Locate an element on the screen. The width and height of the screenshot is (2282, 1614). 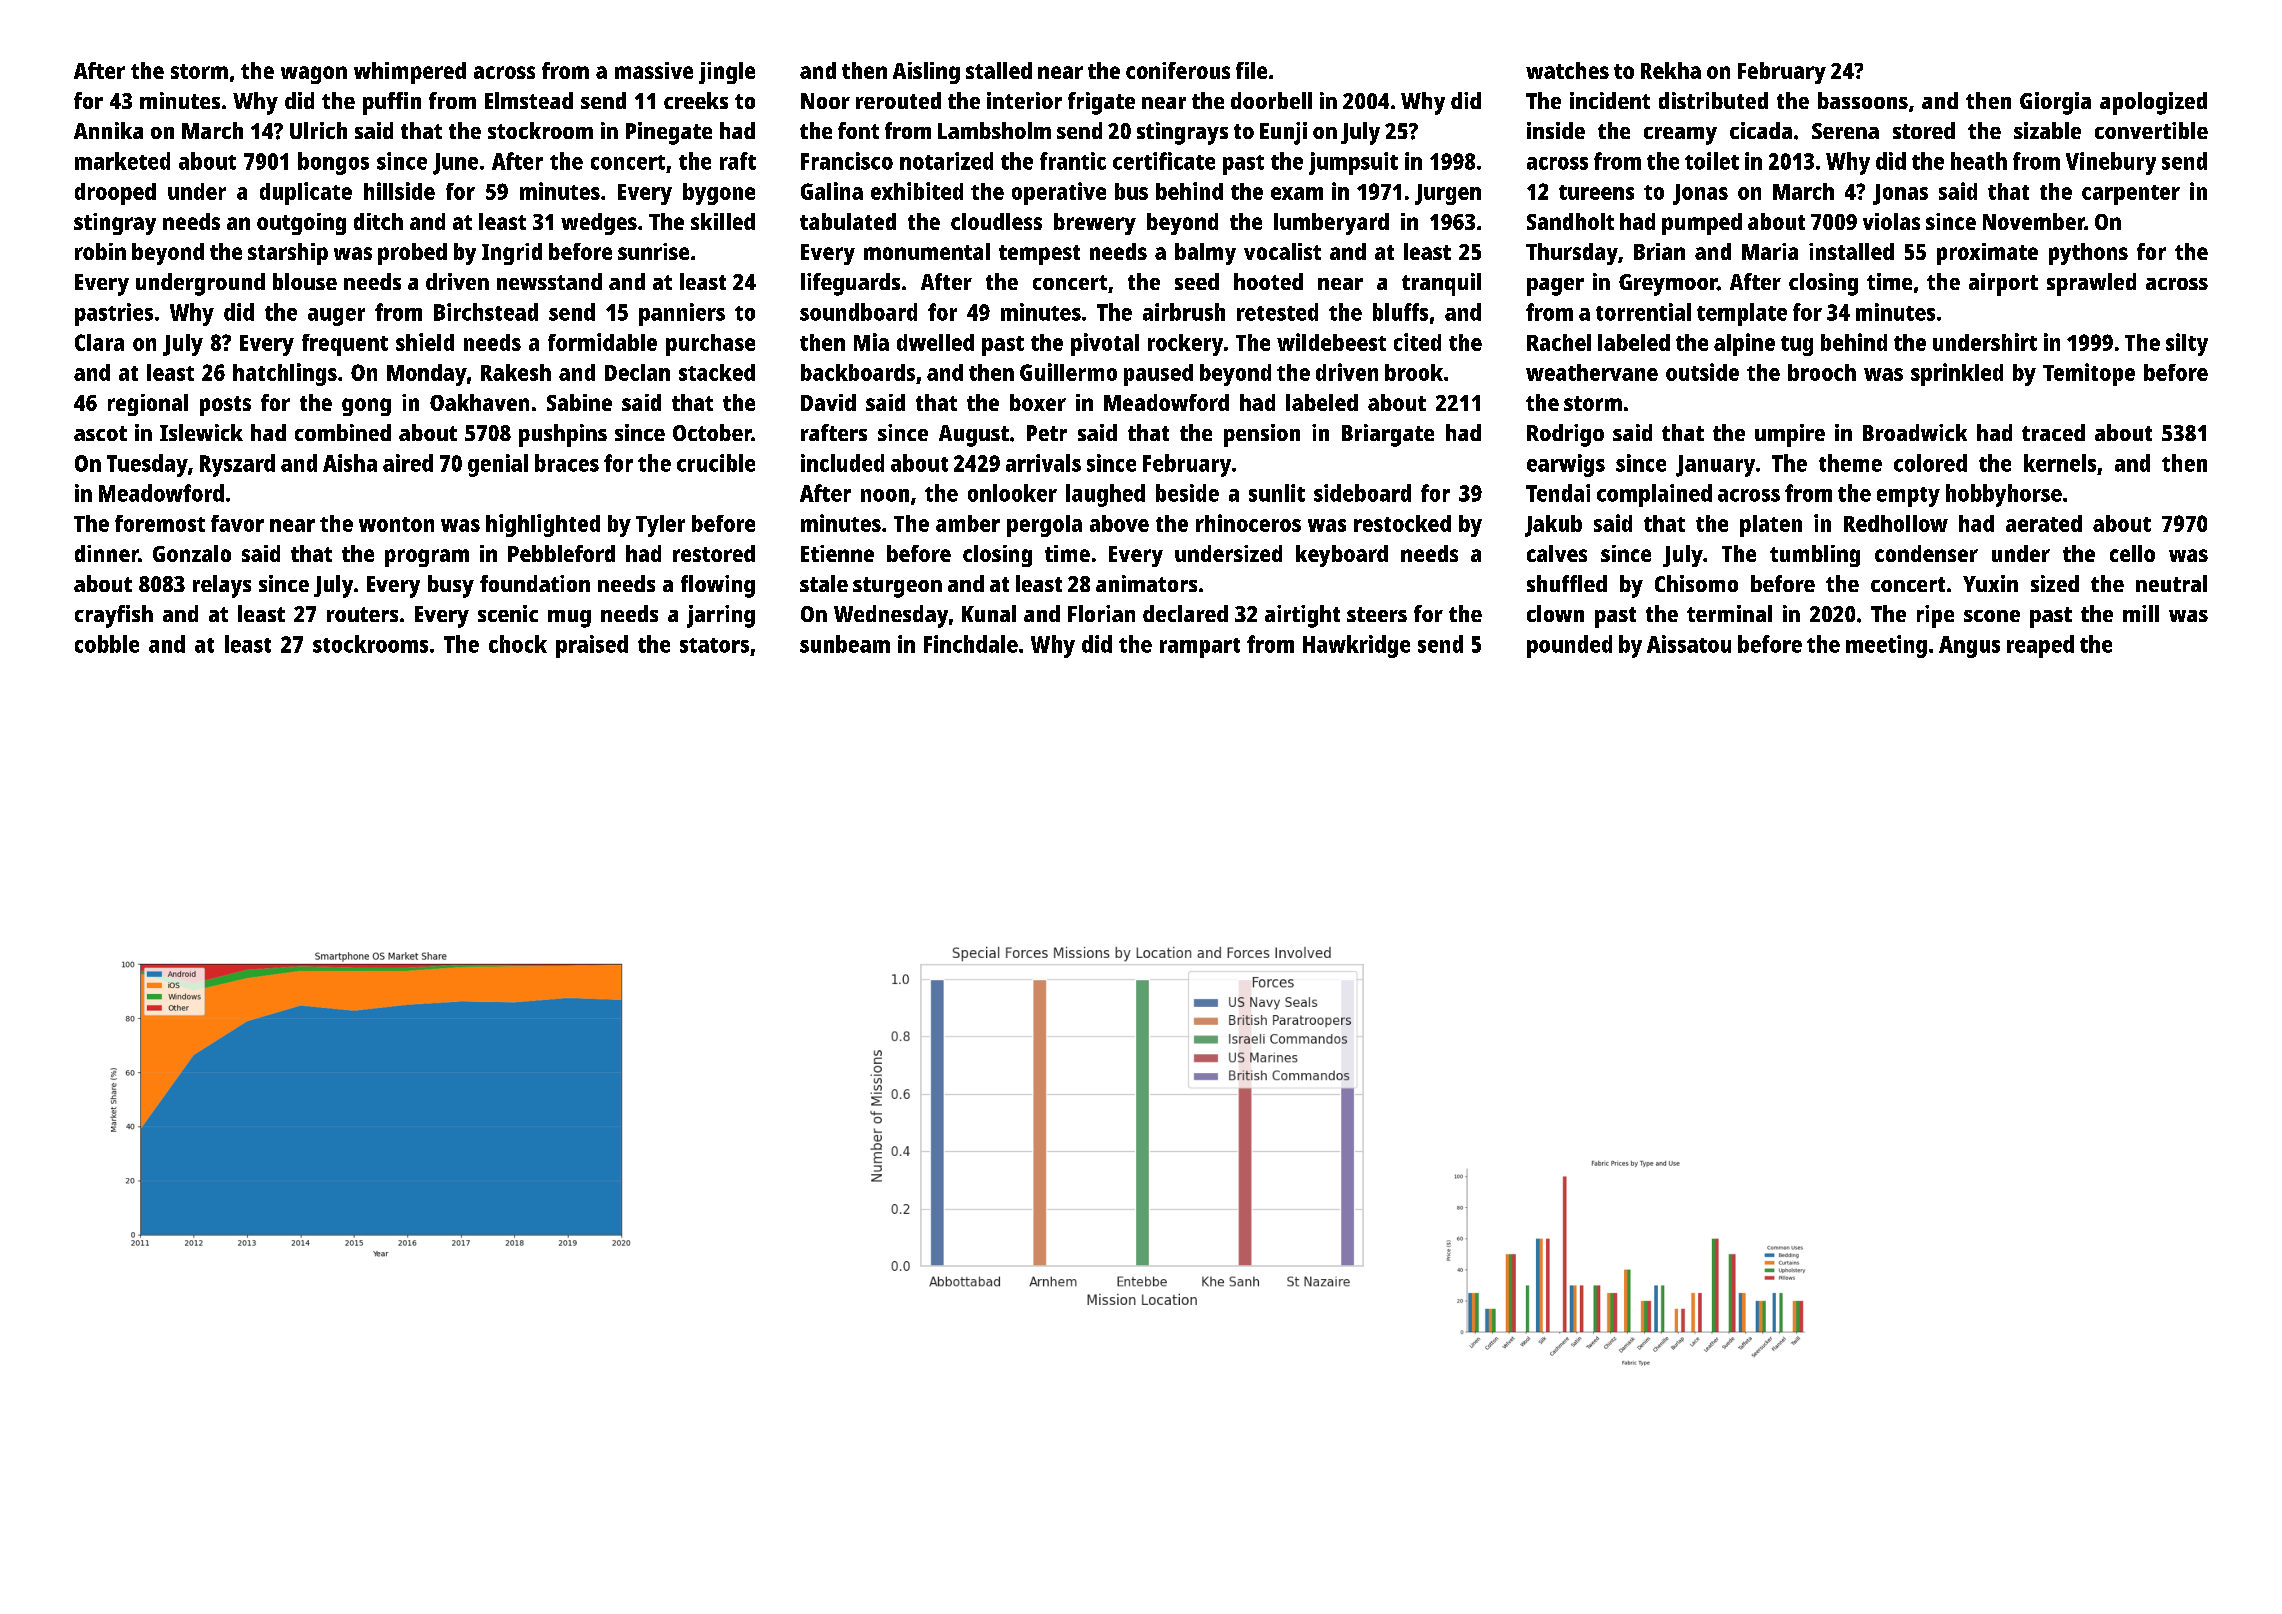
sizable is located at coordinates (2047, 130).
